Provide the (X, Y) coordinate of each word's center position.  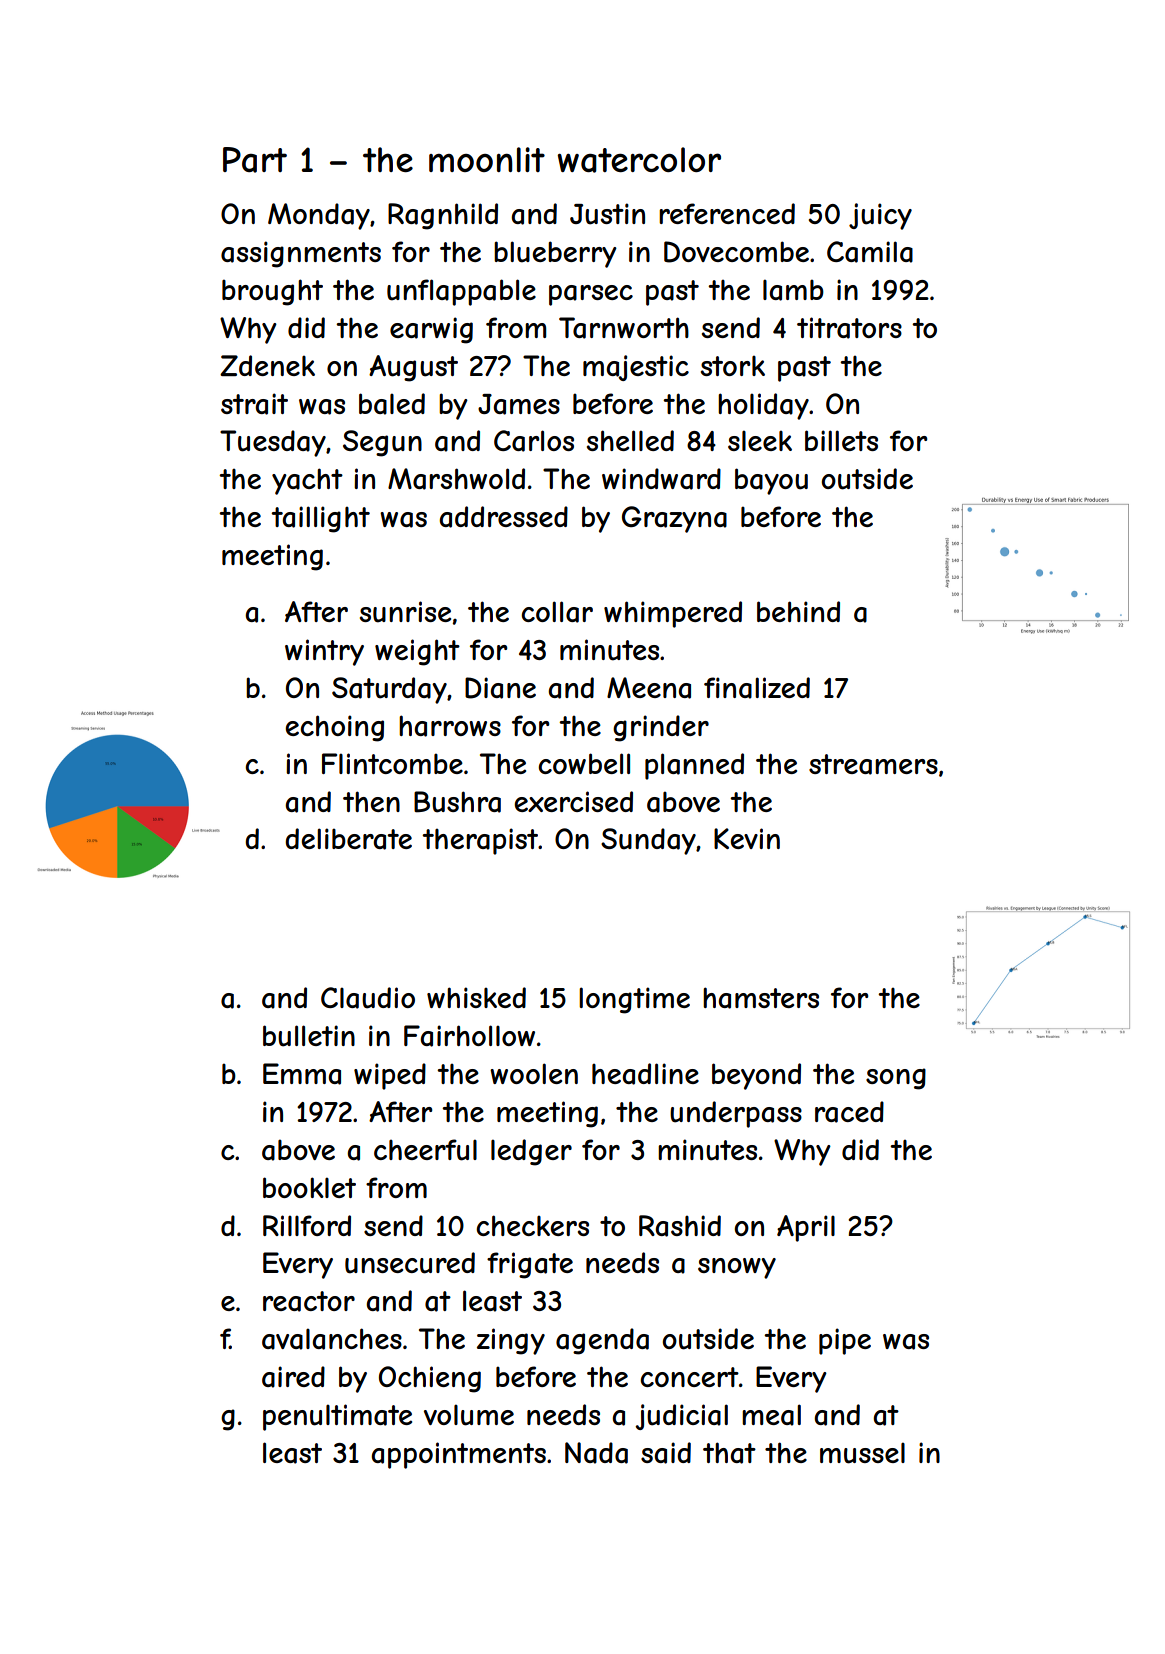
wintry (324, 652)
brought (272, 292)
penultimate (337, 1417)
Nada (596, 1453)
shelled (630, 440)
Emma (302, 1074)
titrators (849, 328)
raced (849, 1112)
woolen (534, 1073)
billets (841, 440)
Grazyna (674, 519)
